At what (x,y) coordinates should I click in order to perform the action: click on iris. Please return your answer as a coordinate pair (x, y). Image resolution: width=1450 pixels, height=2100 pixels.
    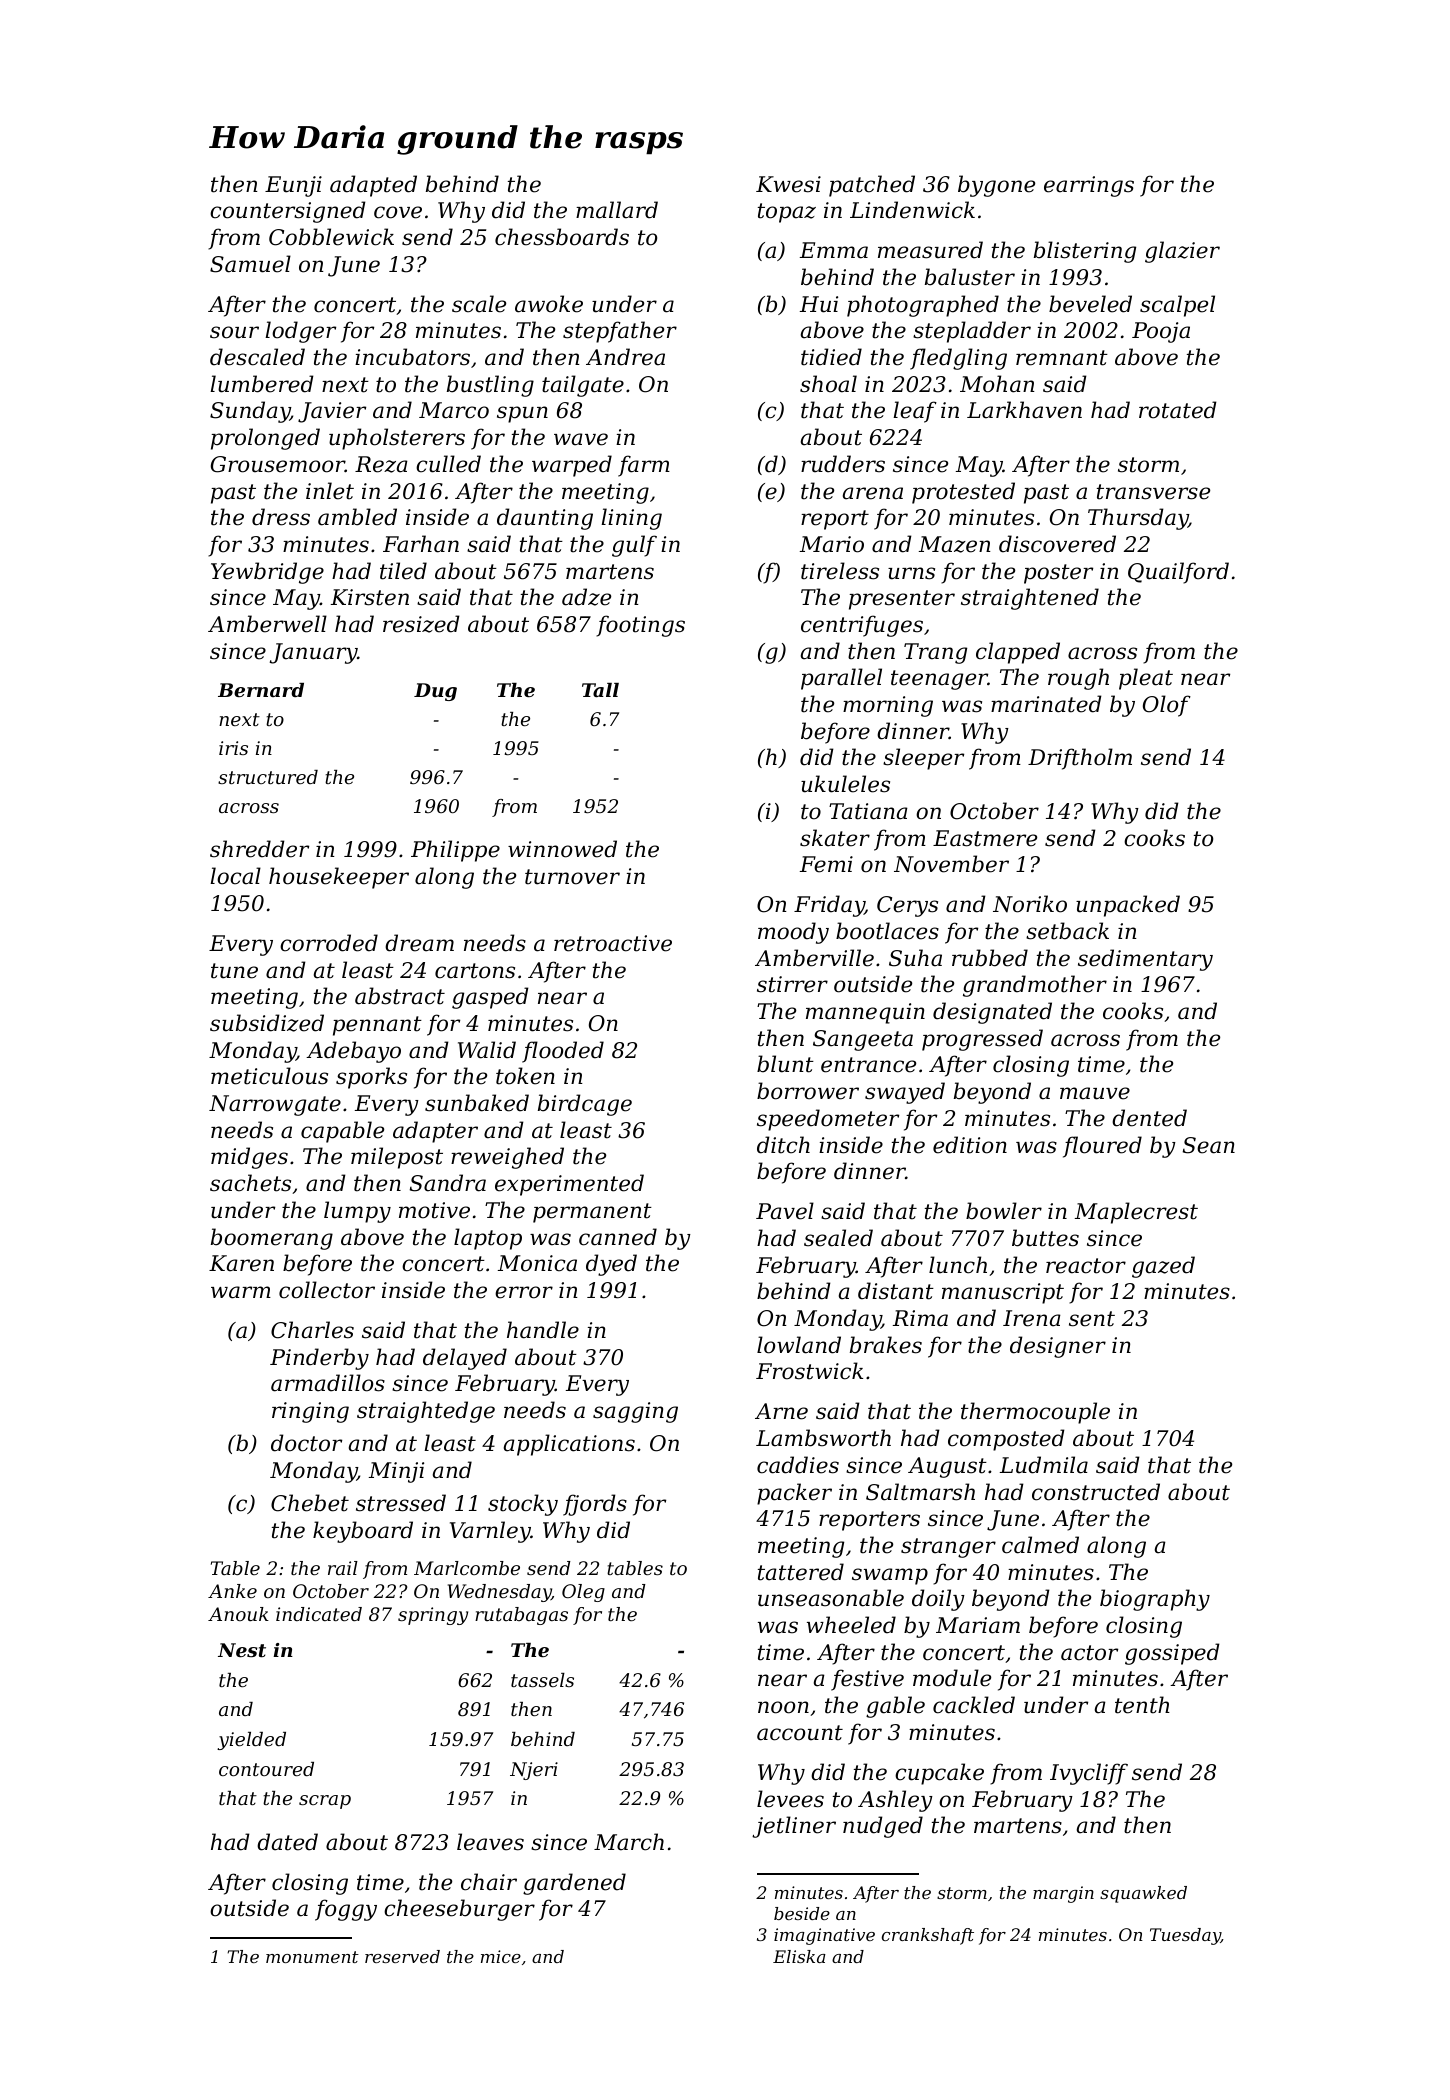
    Looking at the image, I should click on (233, 748).
